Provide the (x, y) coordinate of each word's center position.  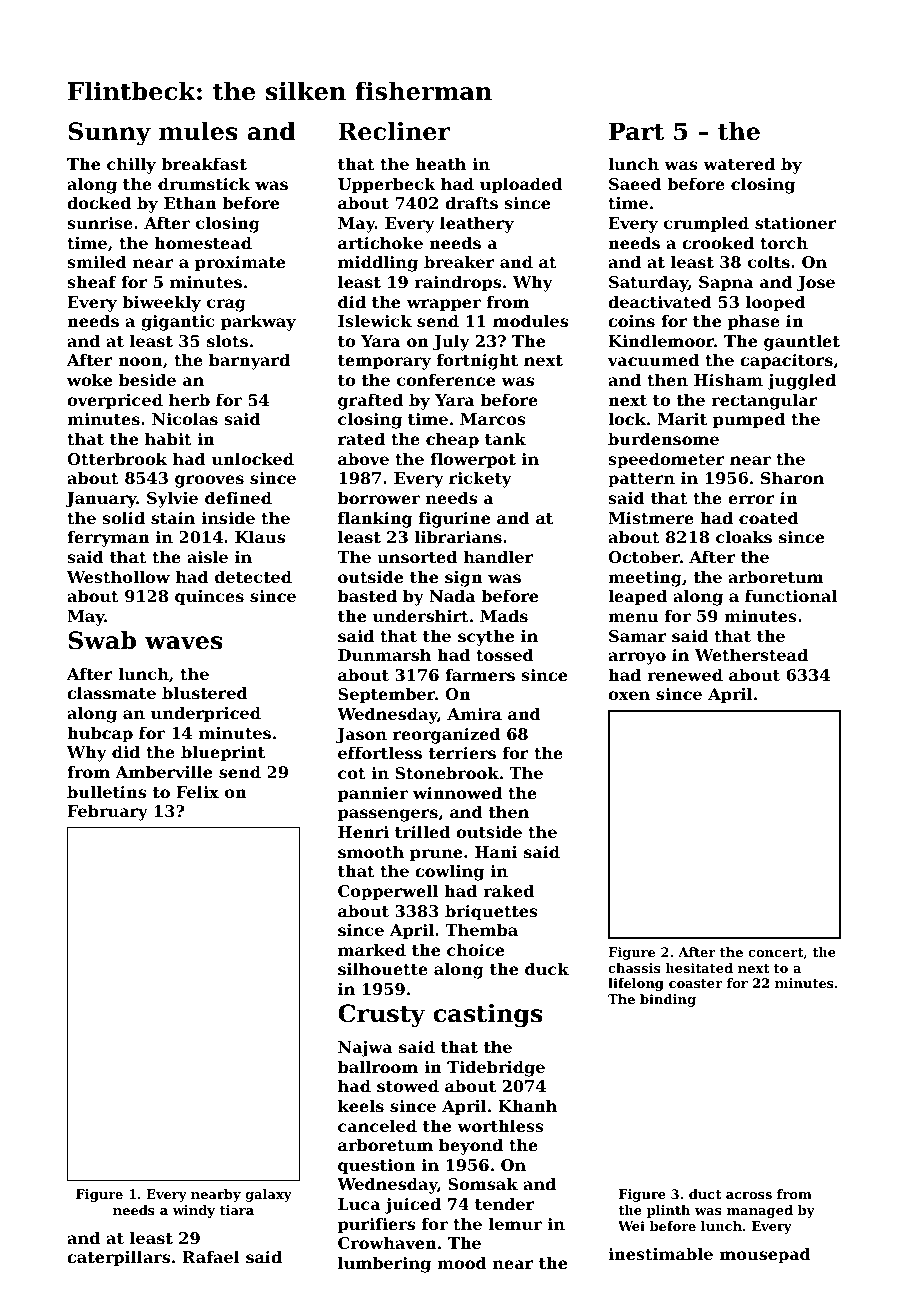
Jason (361, 736)
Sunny (109, 134)
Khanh (528, 1106)
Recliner (394, 131)
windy (193, 1211)
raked (508, 891)
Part (636, 131)
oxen (629, 695)
